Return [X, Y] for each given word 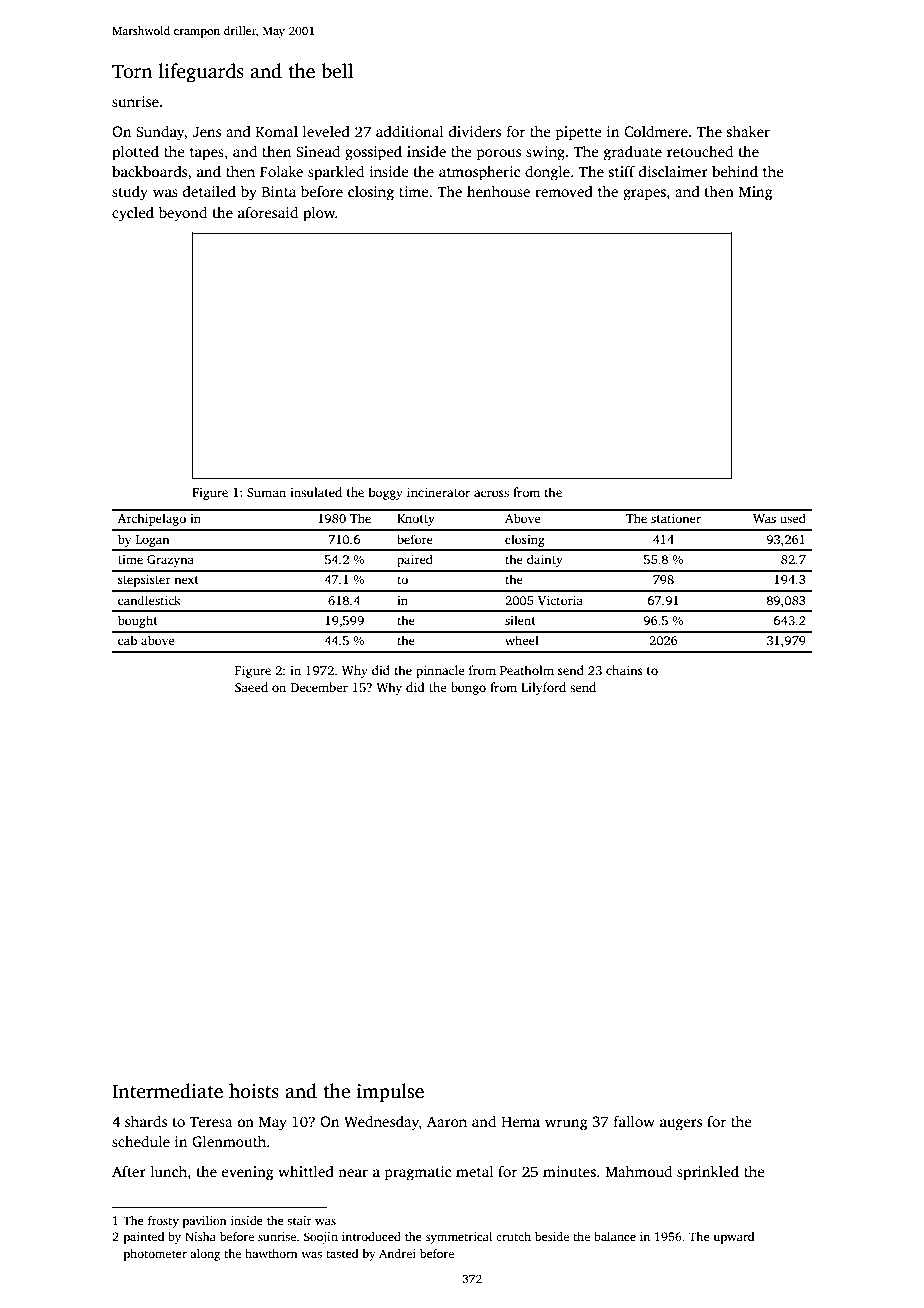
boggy [386, 493]
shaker [748, 131]
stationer [676, 518]
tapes [207, 154]
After [129, 1171]
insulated [316, 492]
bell [337, 71]
